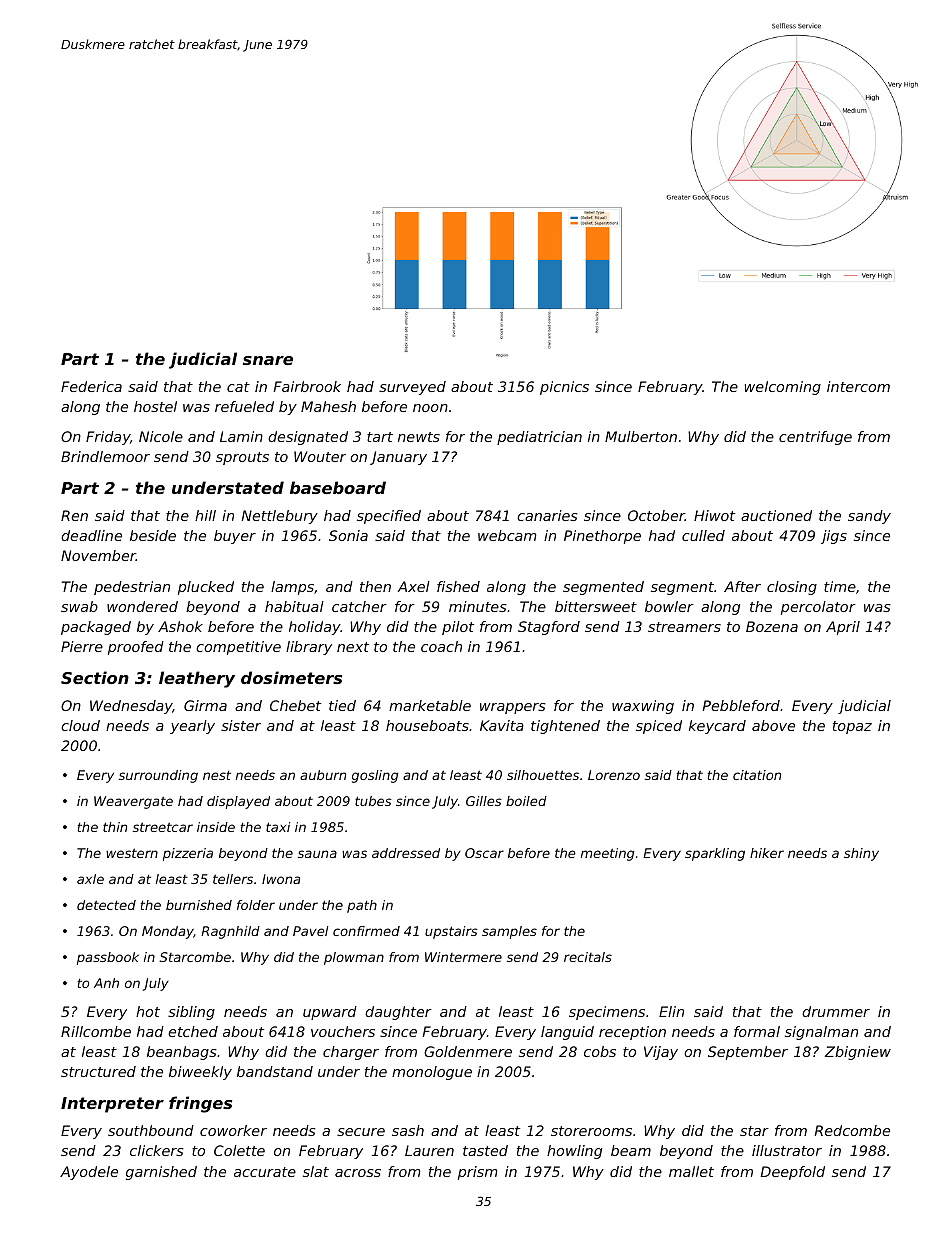 This screenshot has width=952, height=1233. Describe the element at coordinates (200, 1104) in the screenshot. I see `fringes` at that location.
